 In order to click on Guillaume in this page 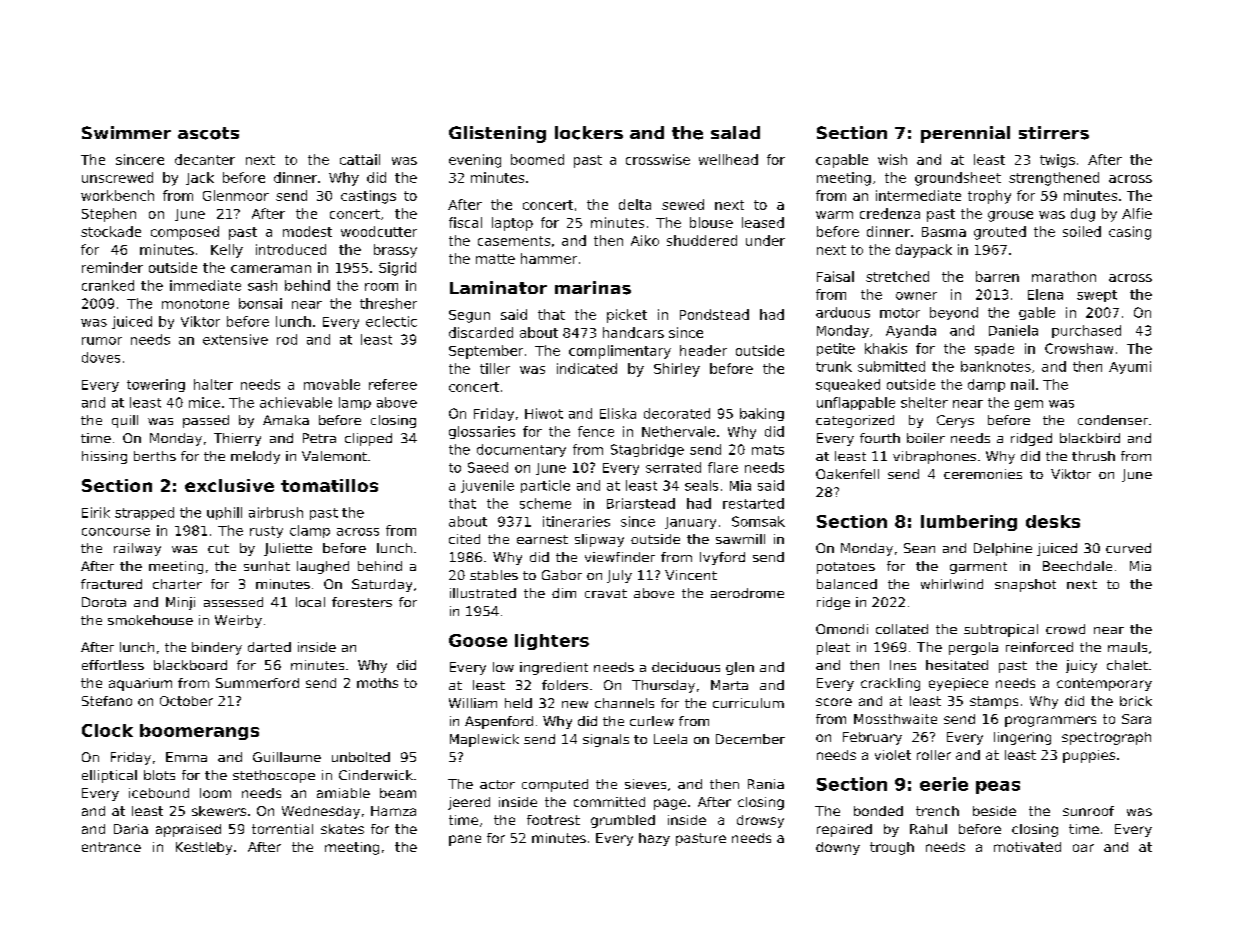, I will do `click(287, 757)`.
